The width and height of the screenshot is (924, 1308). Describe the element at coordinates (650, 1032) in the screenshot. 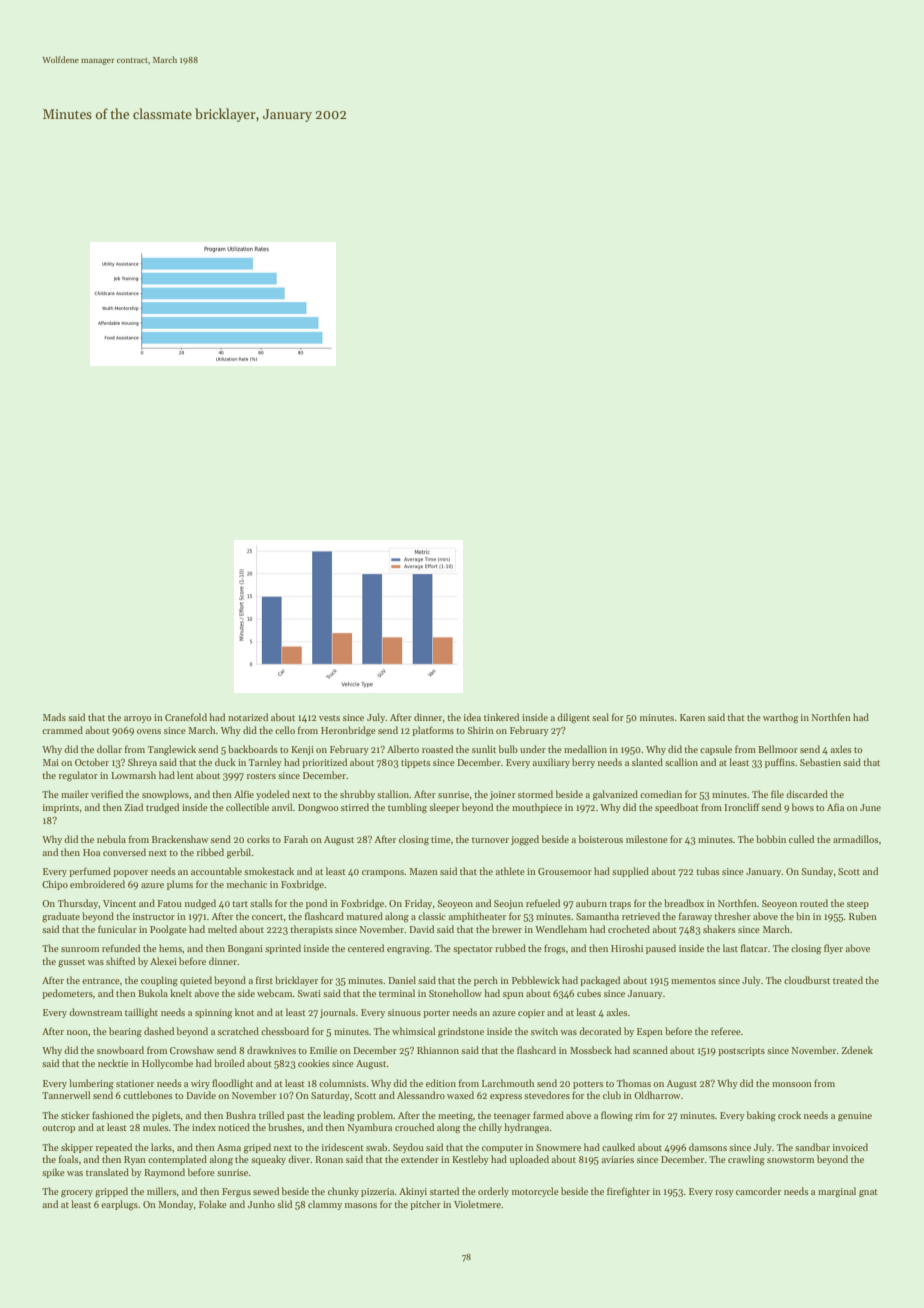

I see `Espen` at that location.
